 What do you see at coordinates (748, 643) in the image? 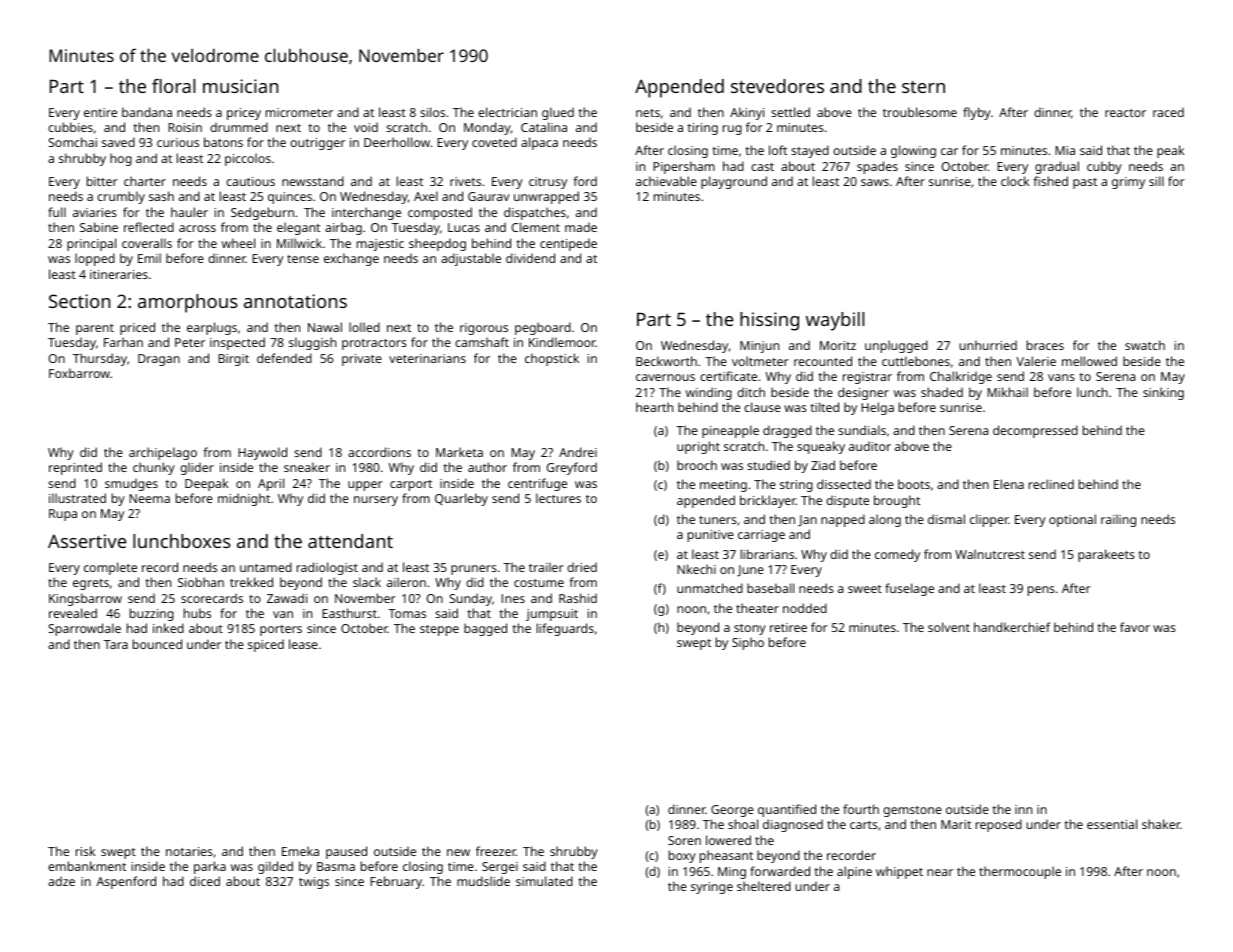
I see `Sipho` at bounding box center [748, 643].
